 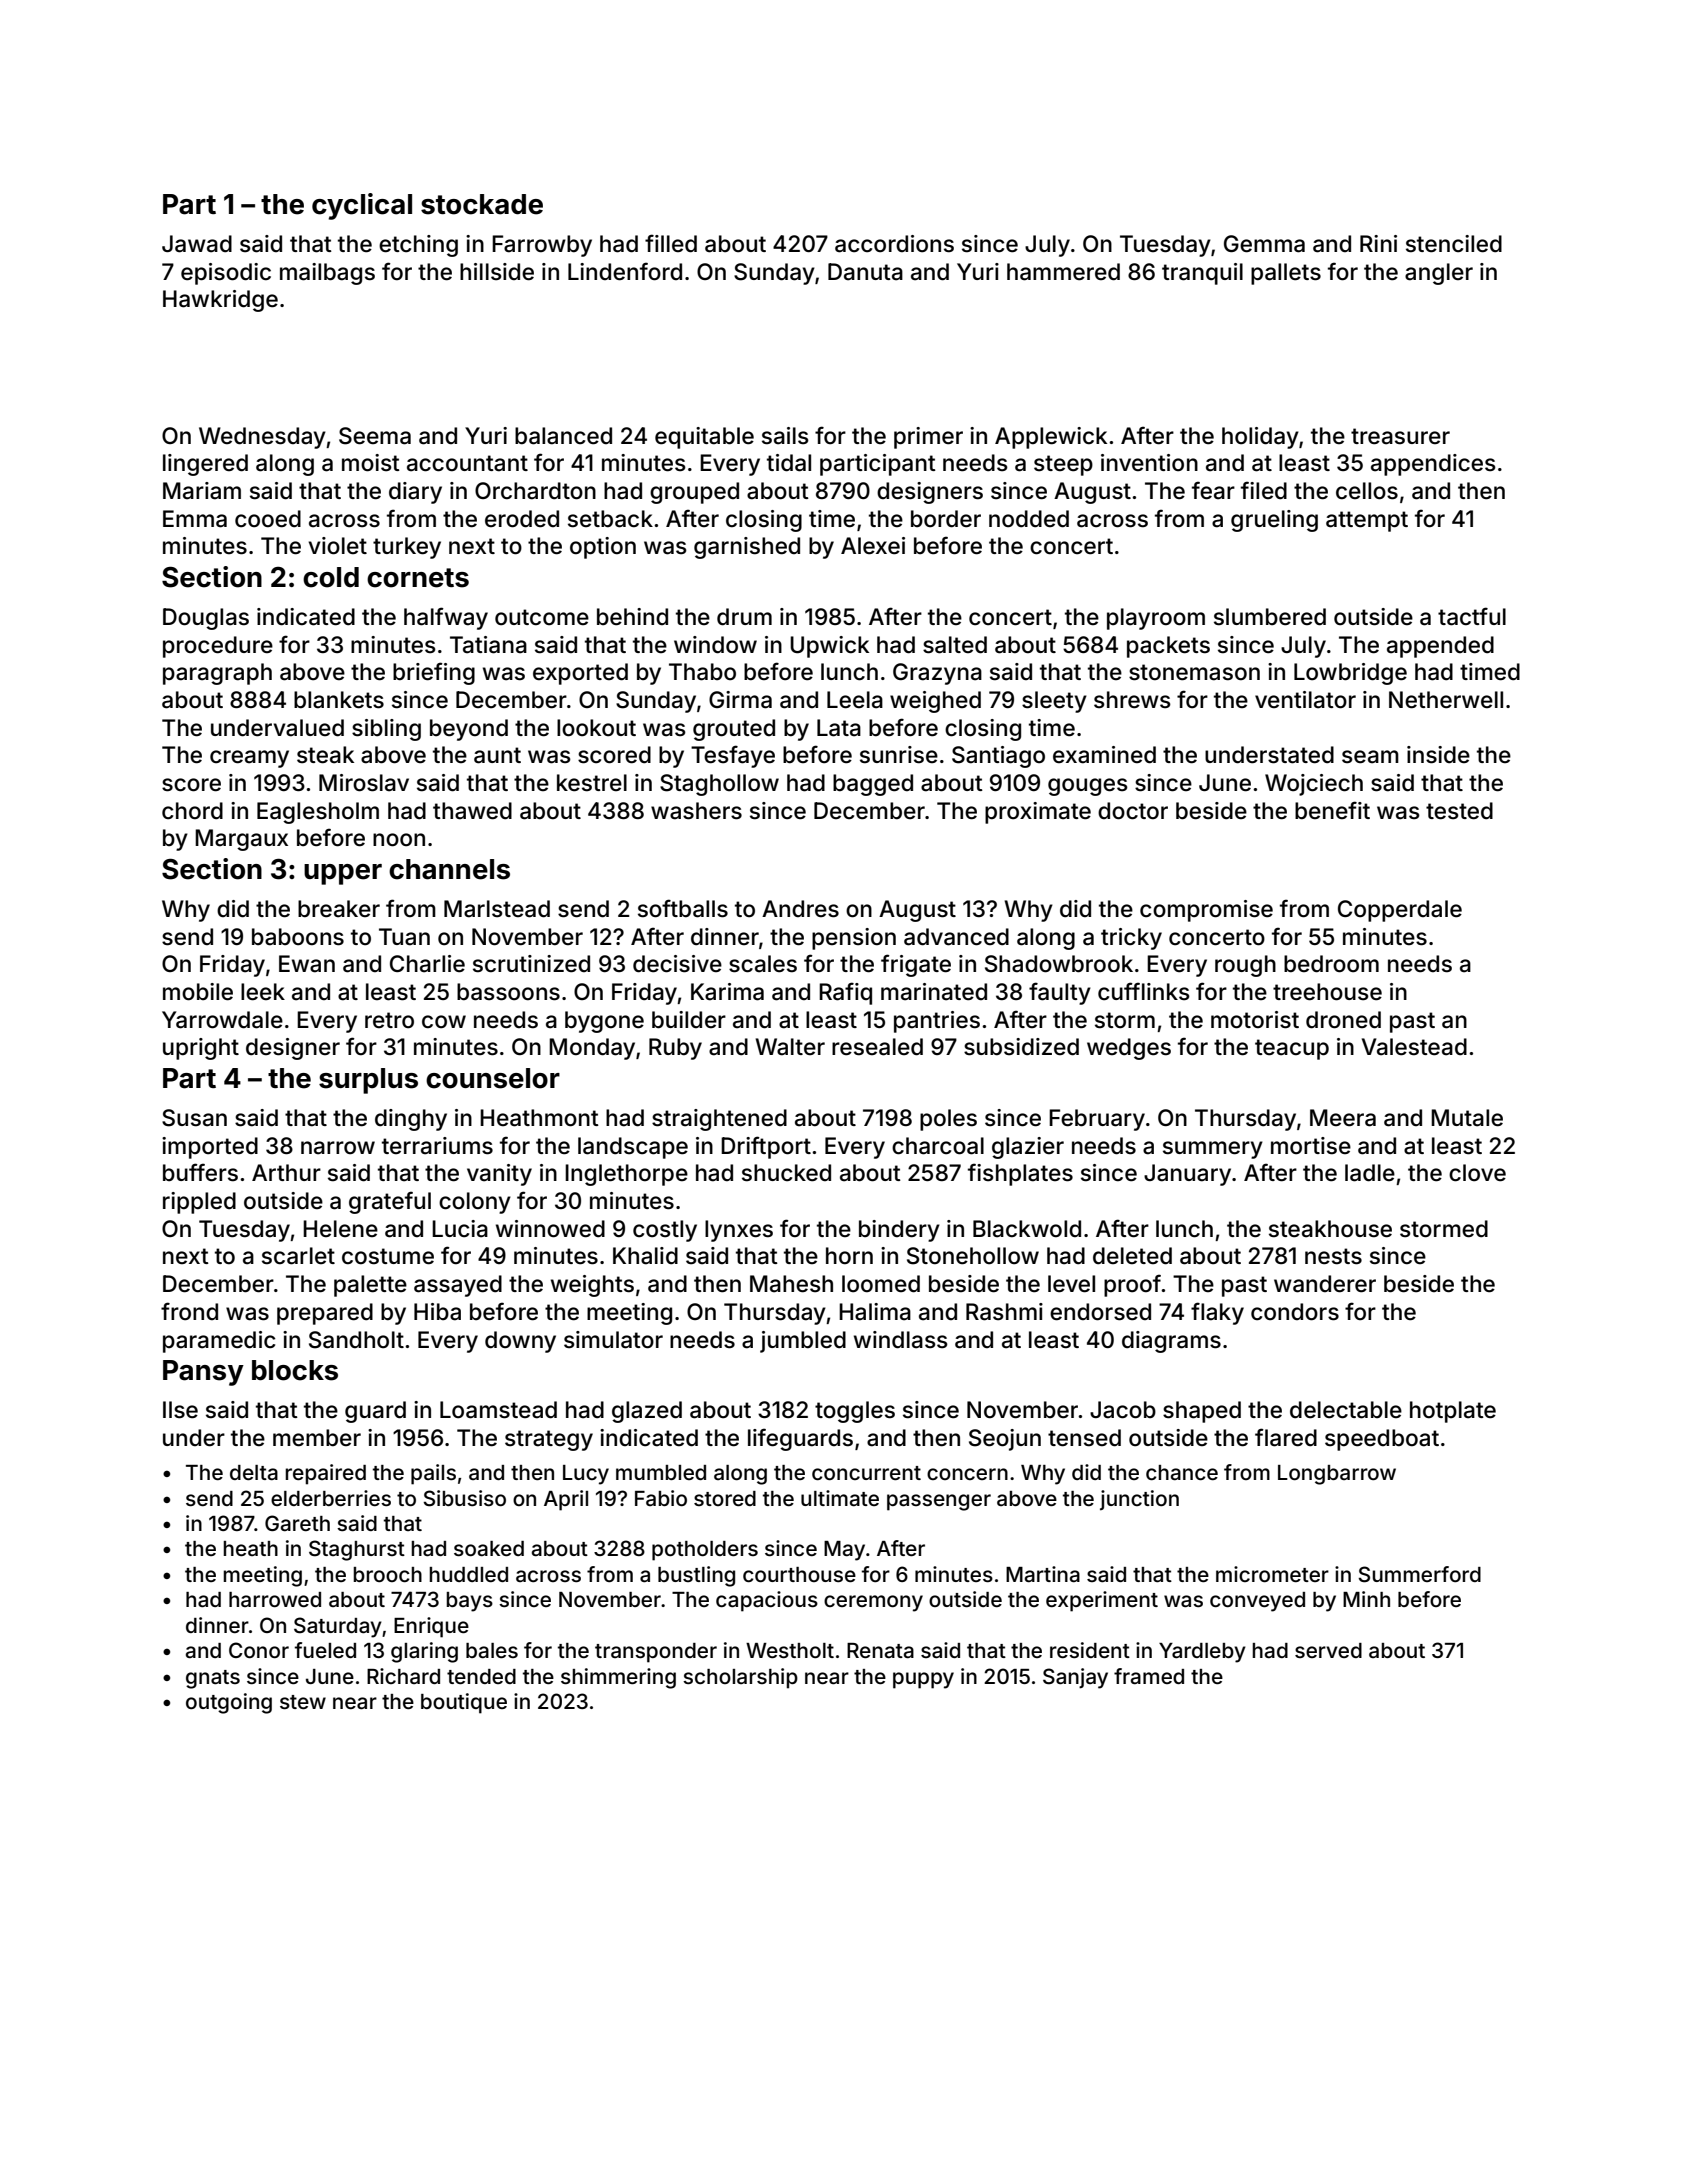 I want to click on Saturday, so click(x=338, y=1627).
